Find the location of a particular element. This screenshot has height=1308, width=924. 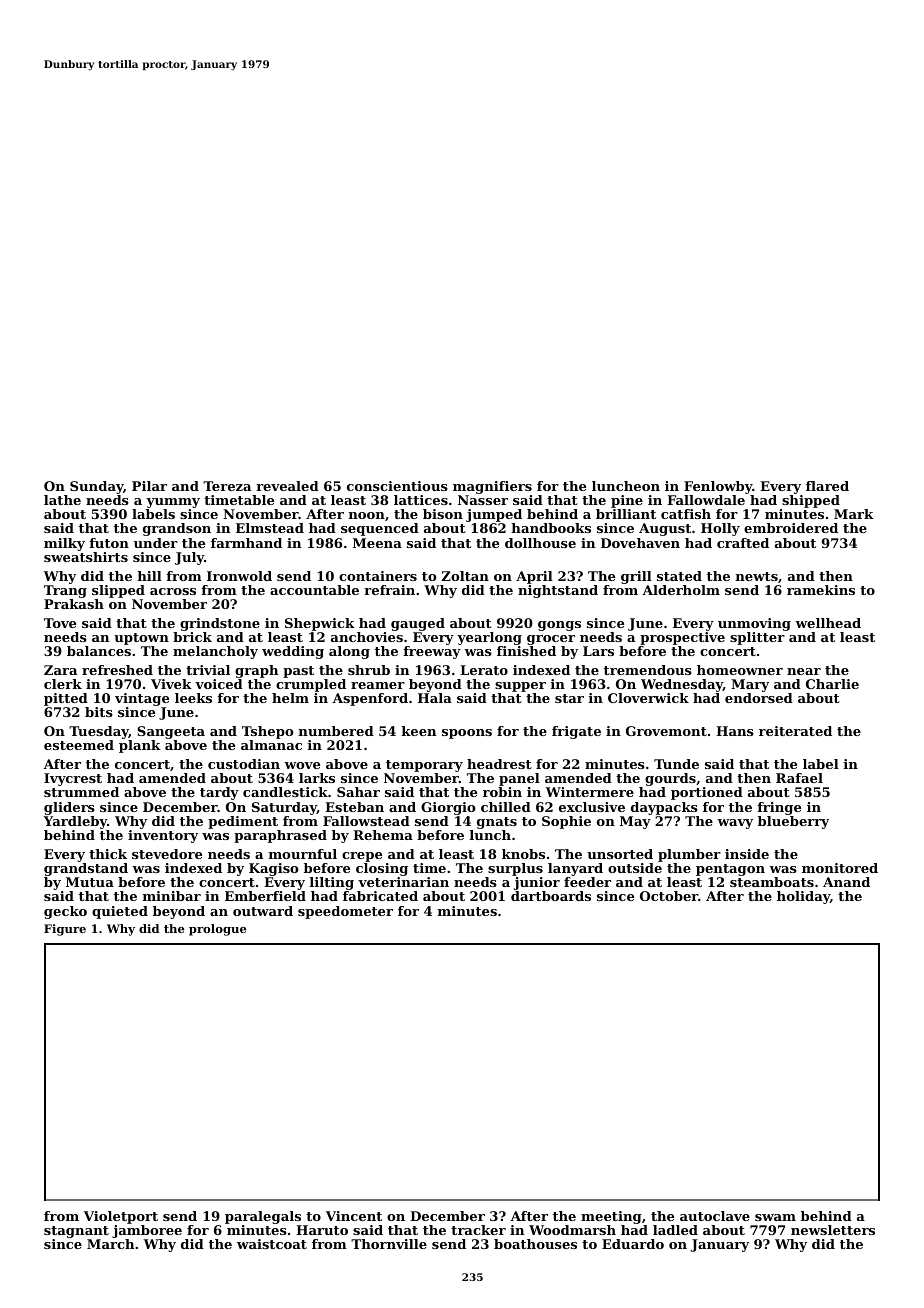

tracker is located at coordinates (478, 1230).
